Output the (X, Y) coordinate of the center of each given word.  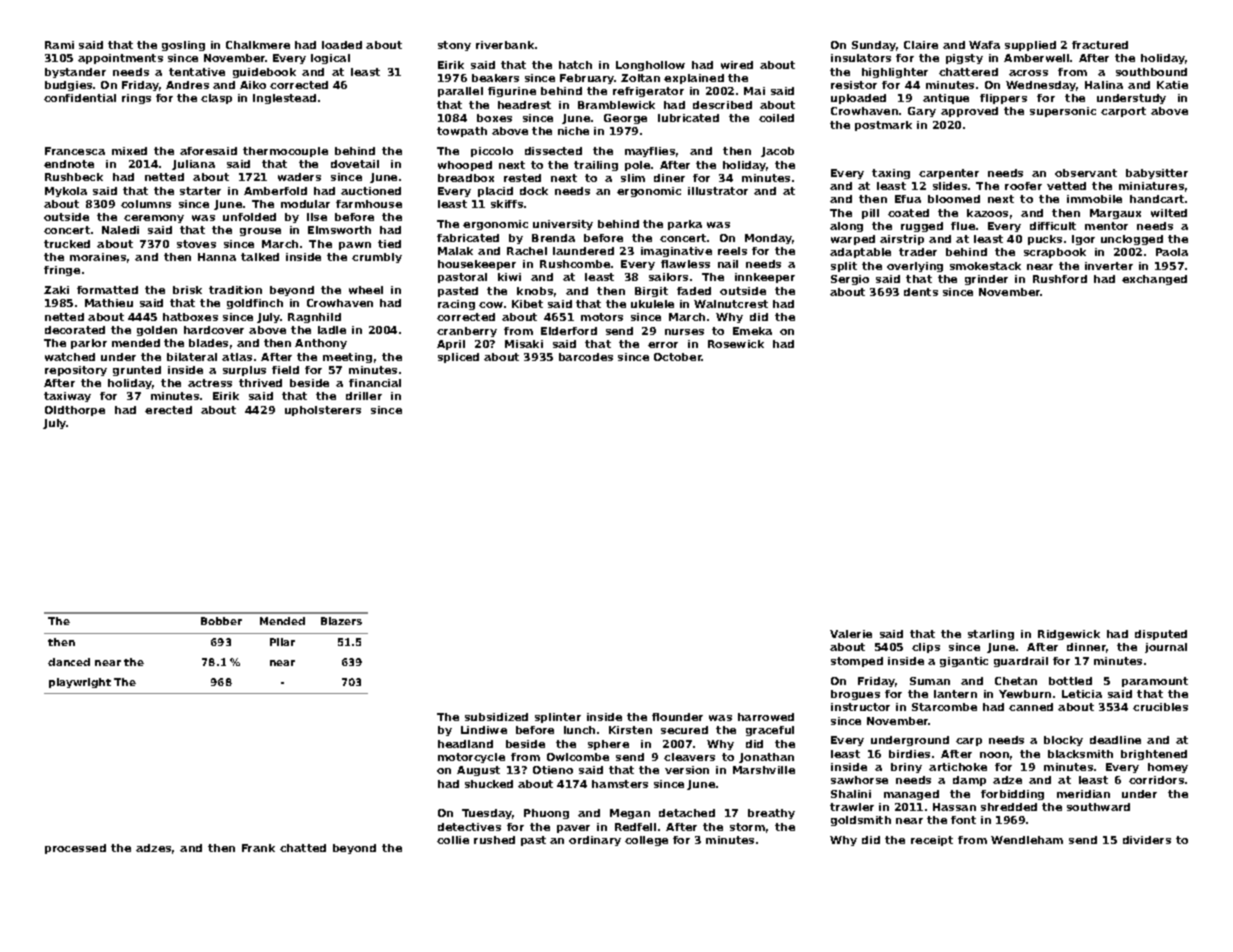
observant (1086, 173)
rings (136, 99)
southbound (1151, 72)
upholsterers (323, 411)
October (678, 357)
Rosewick (736, 344)
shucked (489, 784)
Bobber (221, 621)
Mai (754, 91)
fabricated (468, 238)
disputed (1161, 635)
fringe (62, 271)
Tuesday (487, 814)
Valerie (851, 634)
